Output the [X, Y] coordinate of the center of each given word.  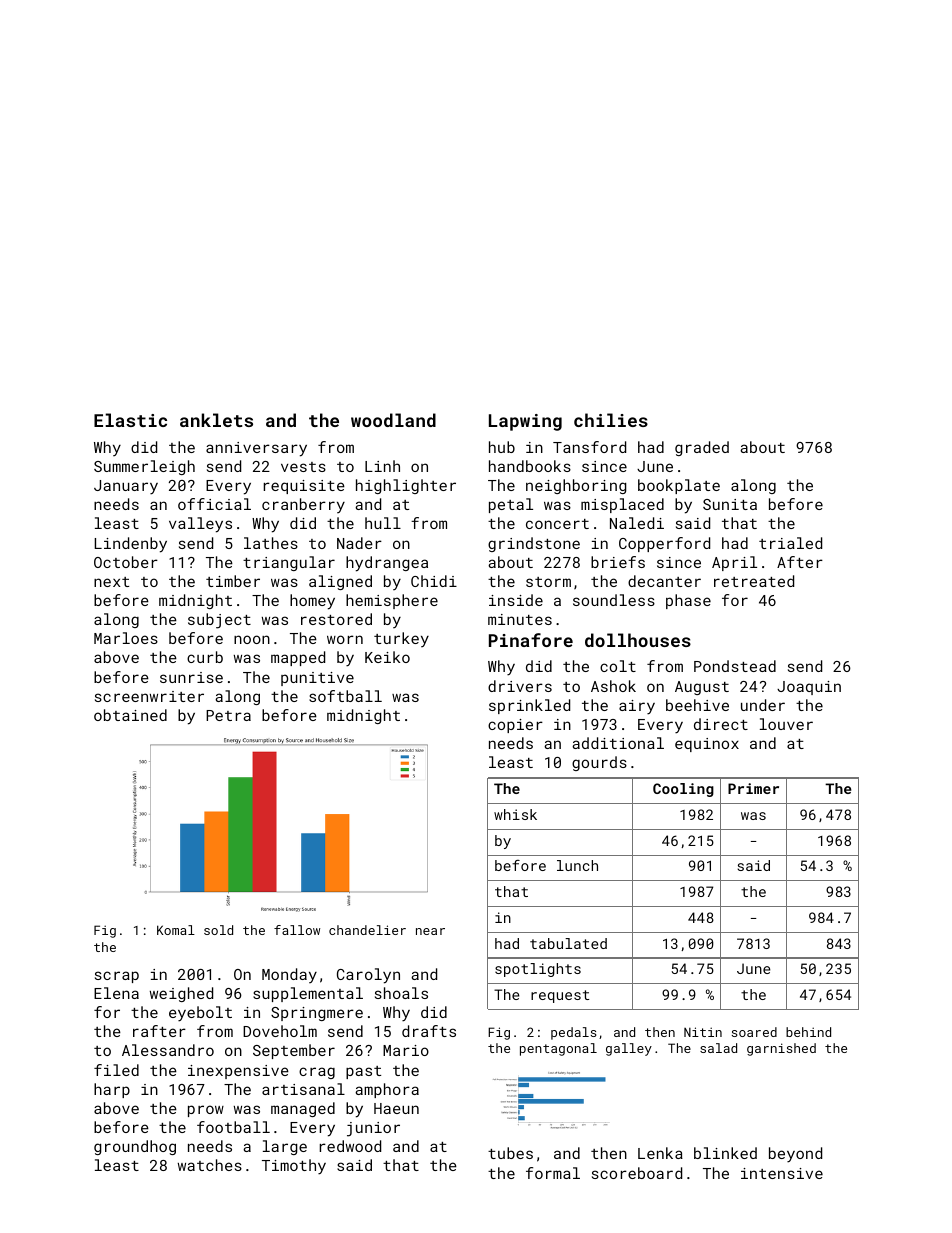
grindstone [534, 544]
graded [702, 448]
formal [553, 1173]
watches [210, 1165]
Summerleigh [144, 467]
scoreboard [637, 1173]
